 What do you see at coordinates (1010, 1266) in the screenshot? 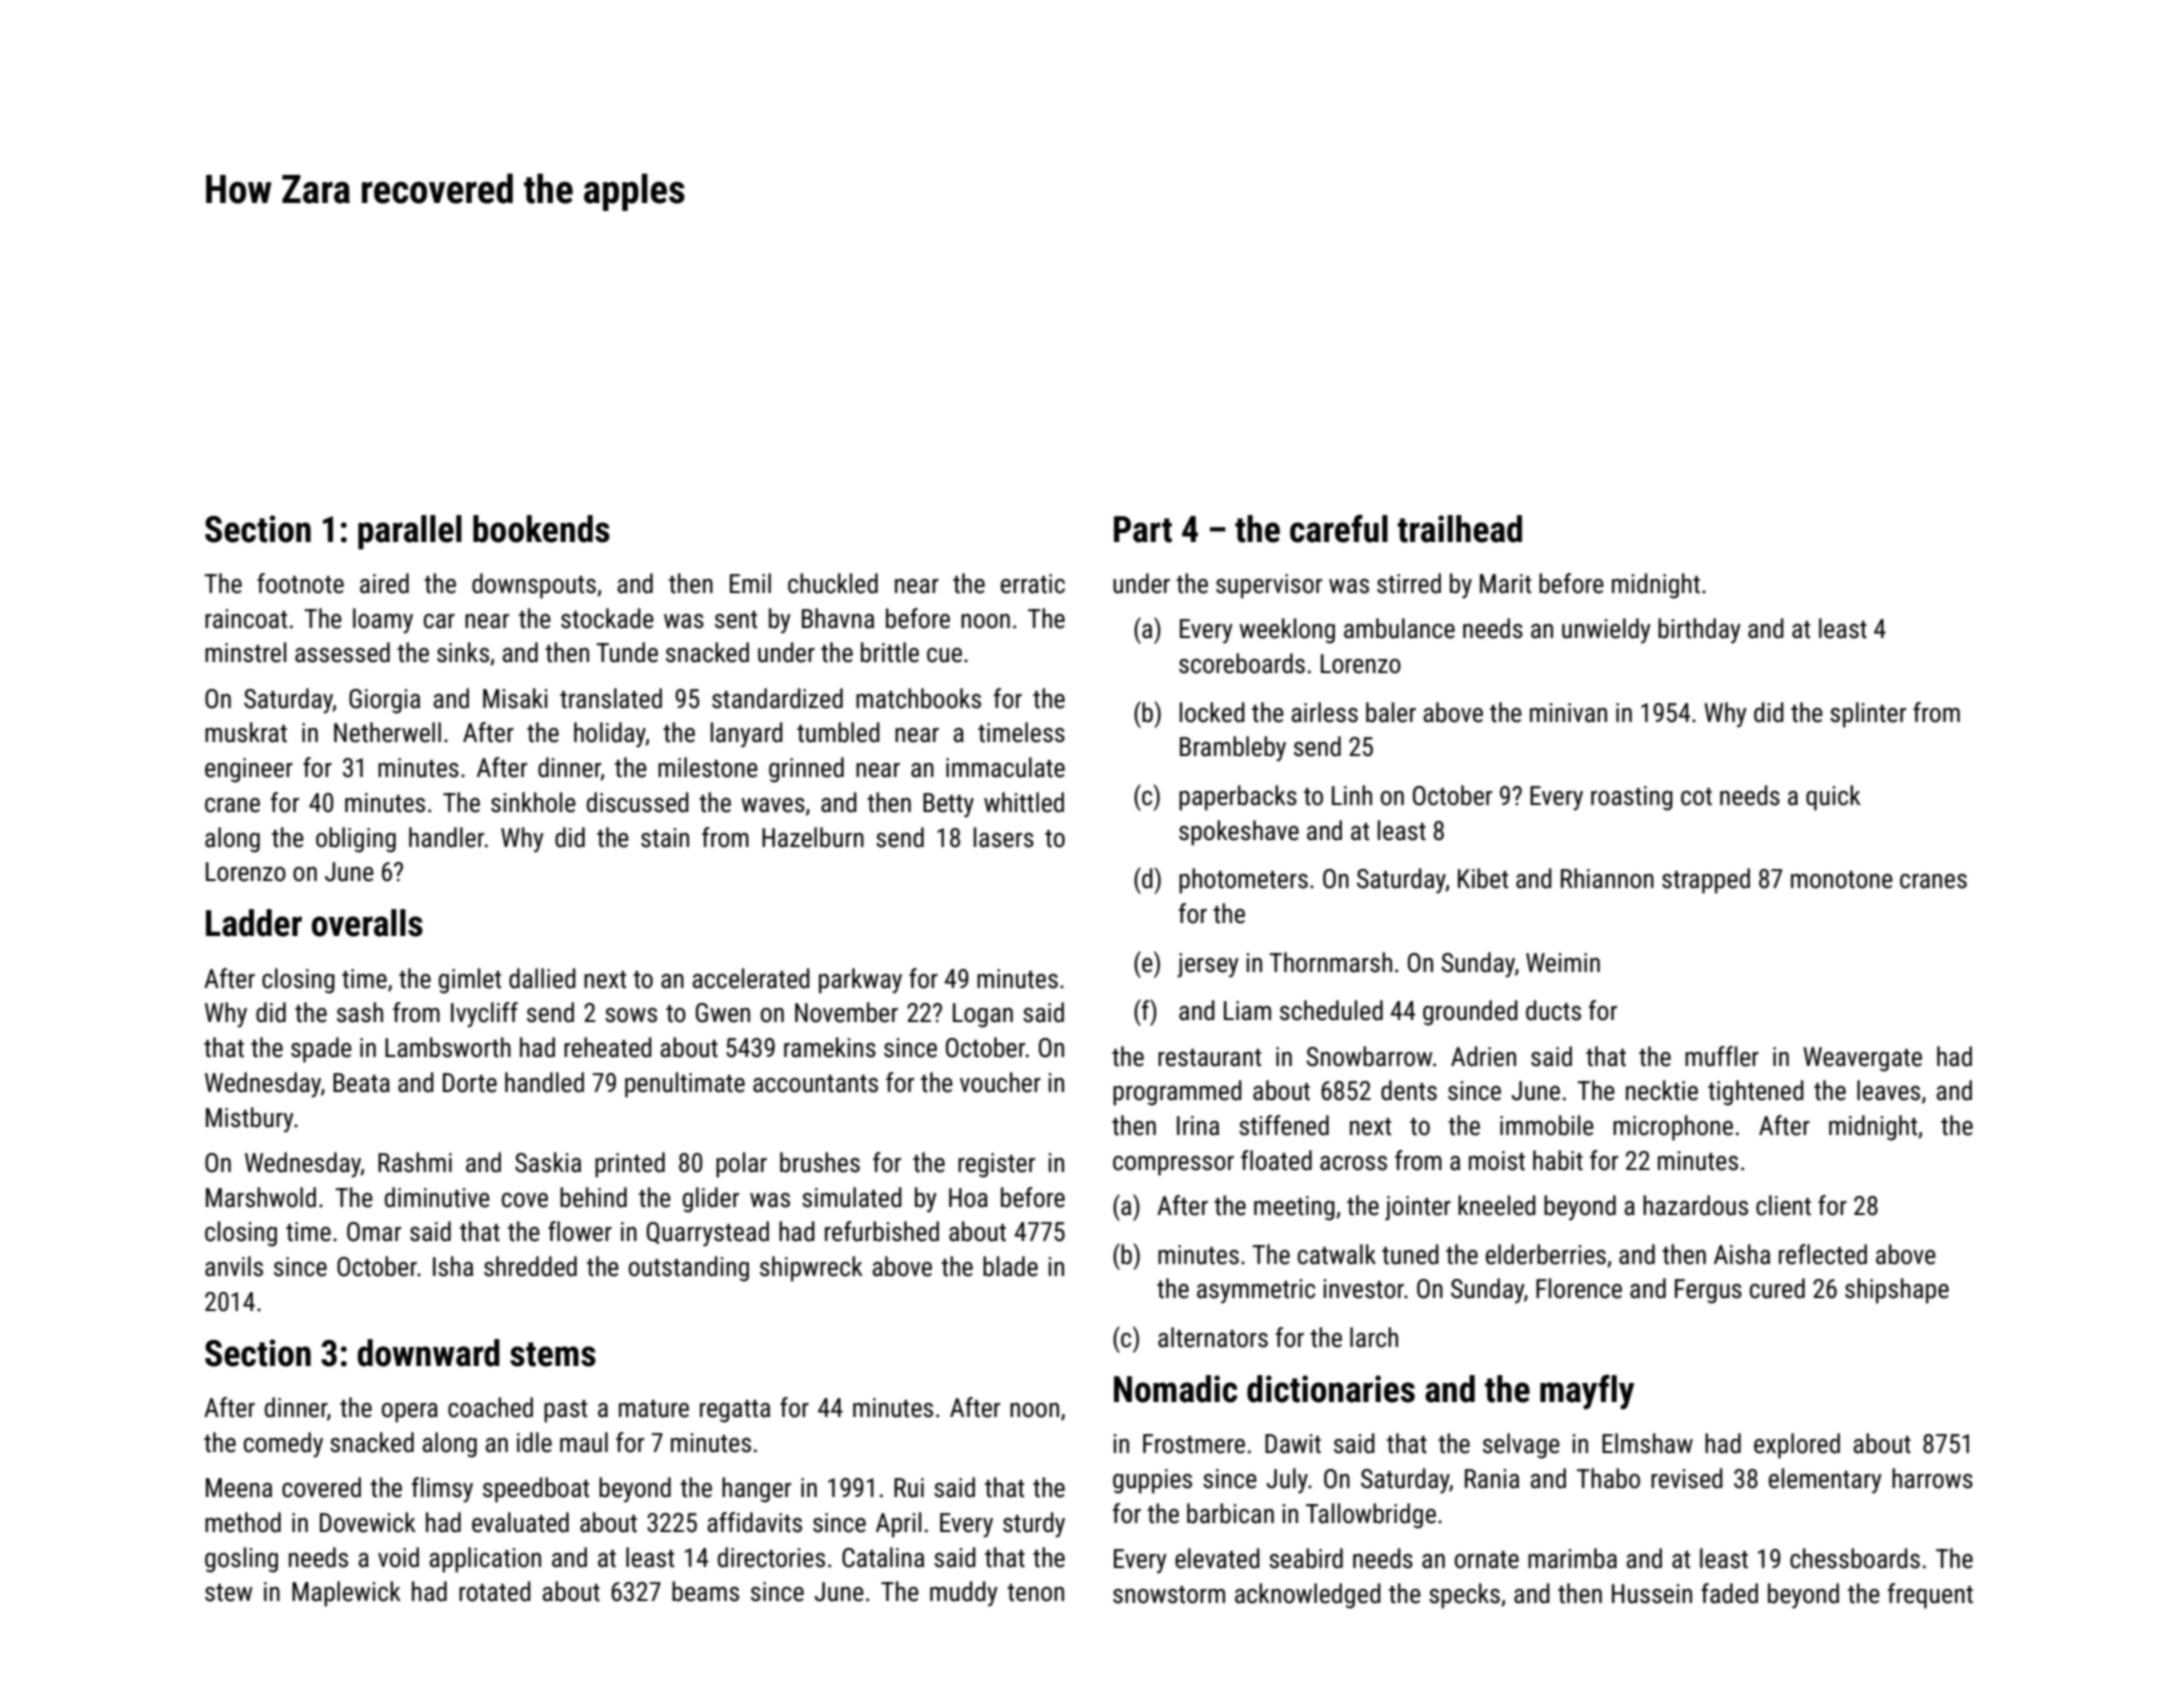
I see `blade` at bounding box center [1010, 1266].
